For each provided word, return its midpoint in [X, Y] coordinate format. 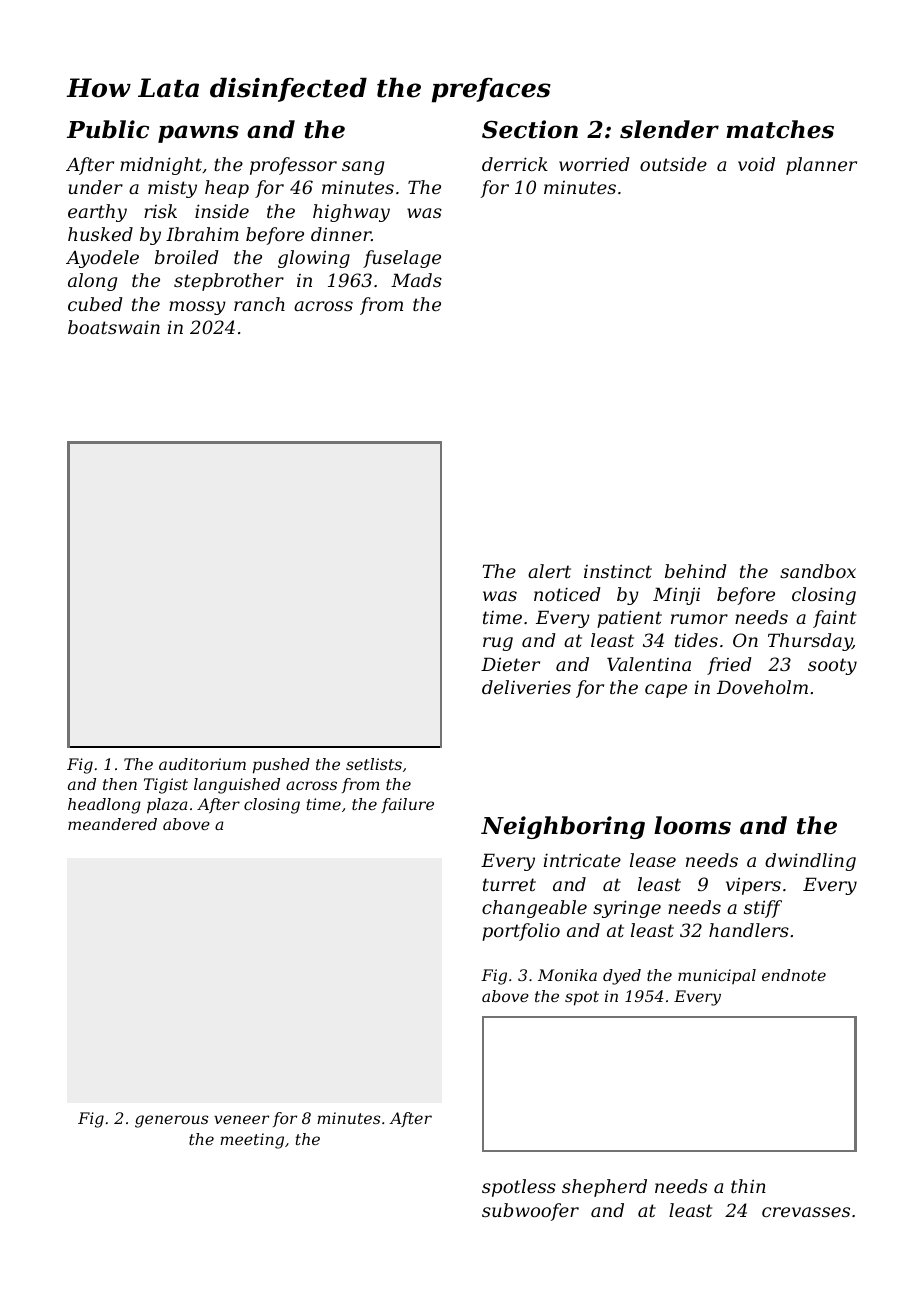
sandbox [818, 571]
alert [549, 571]
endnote [794, 975]
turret [509, 884]
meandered [112, 824]
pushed [281, 766]
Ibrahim [202, 234]
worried [594, 164]
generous [171, 1121]
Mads [416, 280]
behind [696, 571]
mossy [197, 308]
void [756, 164]
